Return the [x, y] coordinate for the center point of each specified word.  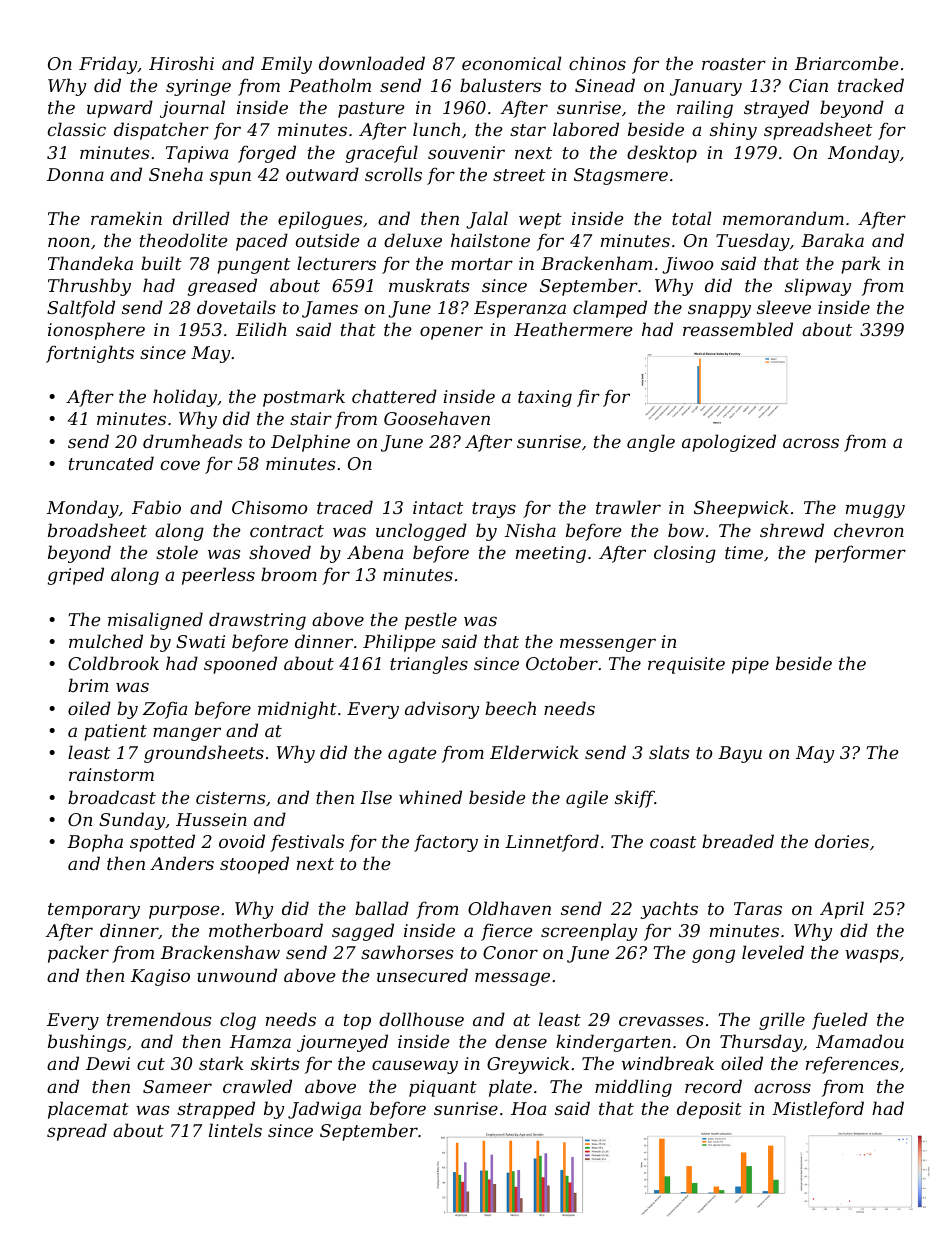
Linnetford [552, 843]
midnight [297, 710]
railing [705, 109]
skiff [635, 799]
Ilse [376, 797]
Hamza [260, 1042]
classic [77, 129]
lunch [436, 129]
